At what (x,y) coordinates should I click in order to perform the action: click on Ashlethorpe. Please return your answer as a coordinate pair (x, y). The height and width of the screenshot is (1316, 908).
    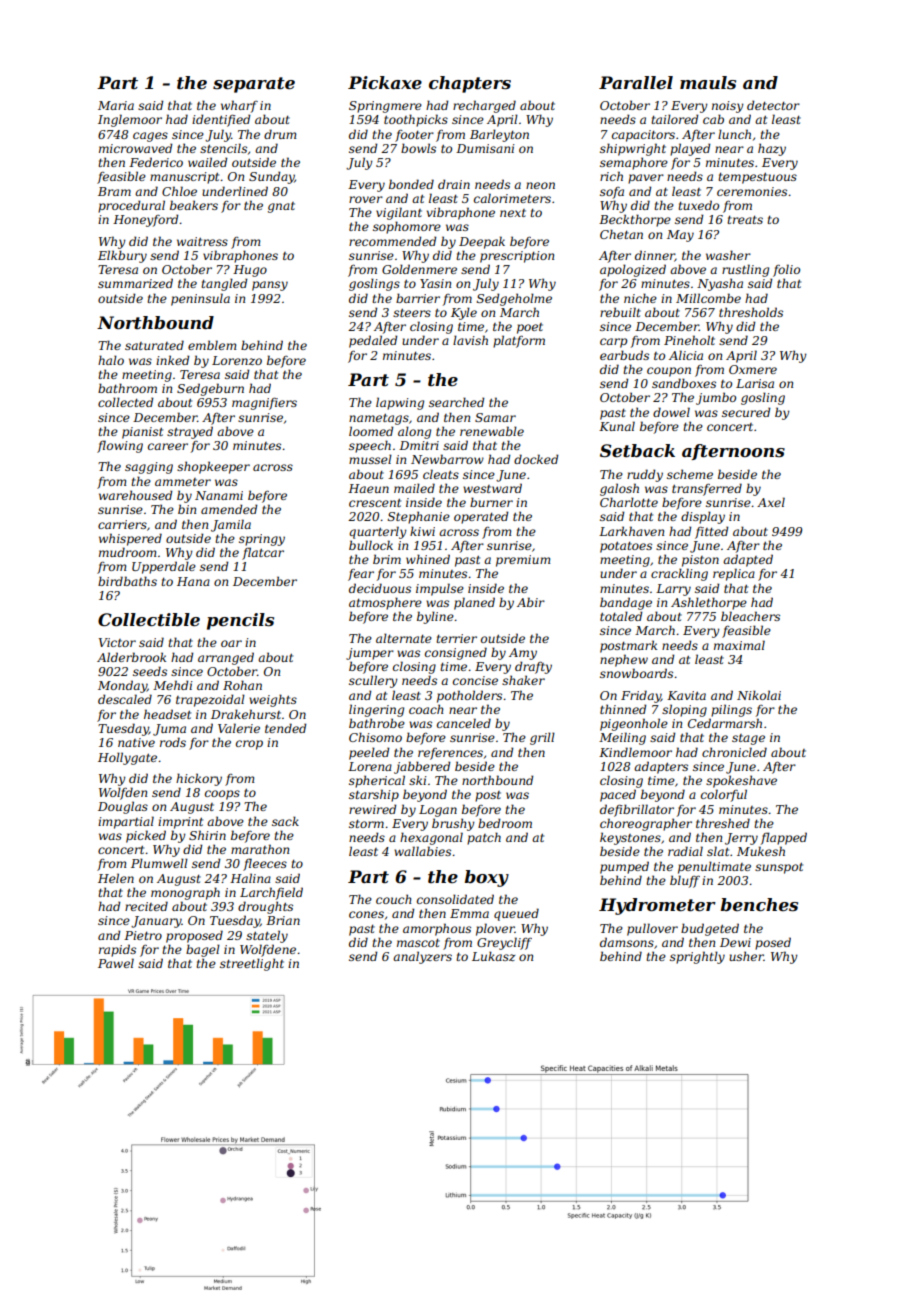
    Looking at the image, I should click on (709, 603).
